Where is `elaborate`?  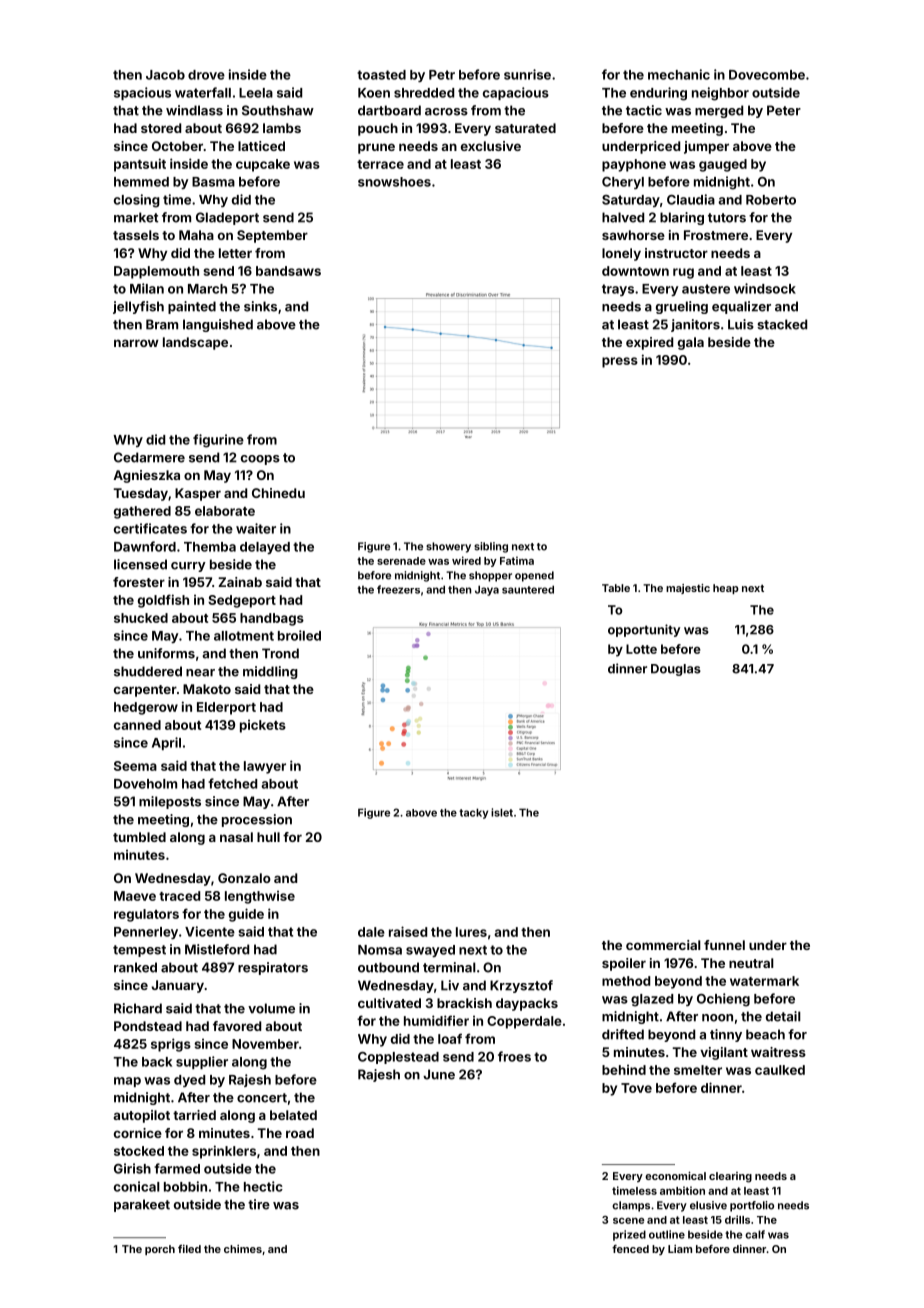
elaborate is located at coordinates (225, 511).
